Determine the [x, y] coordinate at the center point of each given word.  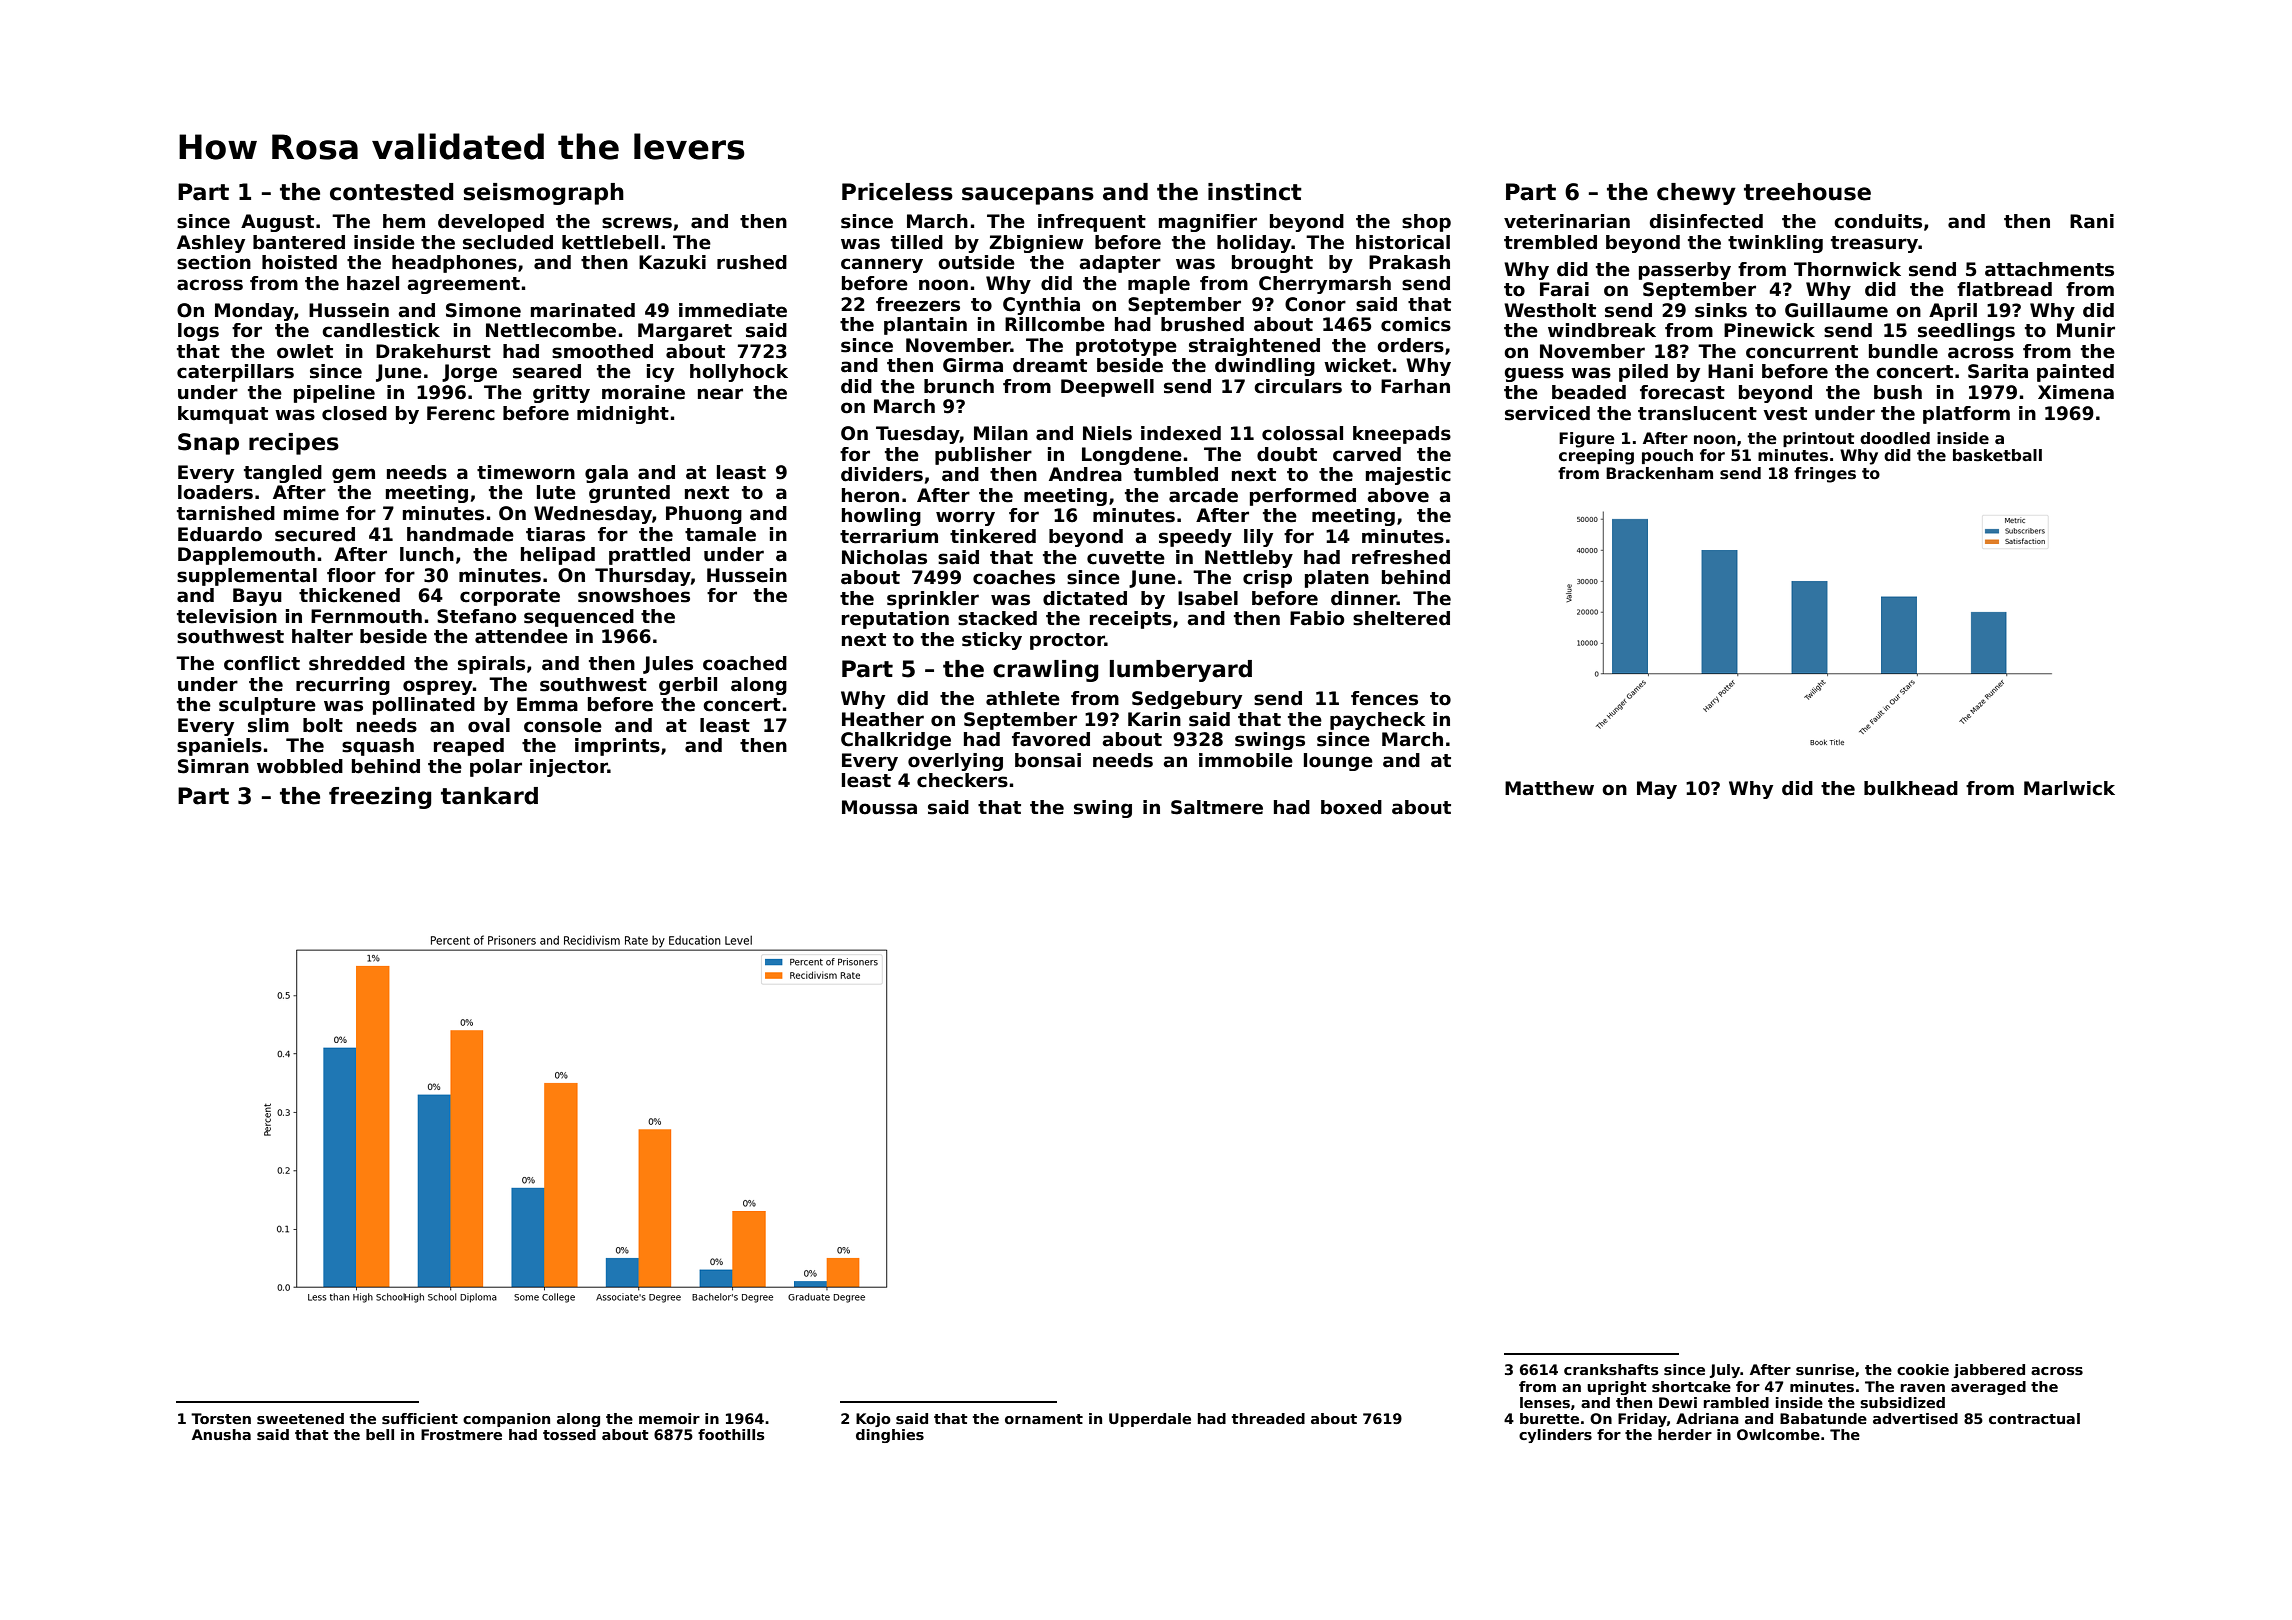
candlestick [381, 330]
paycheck [1377, 721]
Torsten [221, 1418]
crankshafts [1611, 1369]
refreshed [1401, 557]
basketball [1997, 455]
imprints [617, 747]
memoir [669, 1418]
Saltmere [1217, 807]
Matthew [1549, 788]
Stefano [476, 616]
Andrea [1085, 474]
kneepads [1402, 435]
